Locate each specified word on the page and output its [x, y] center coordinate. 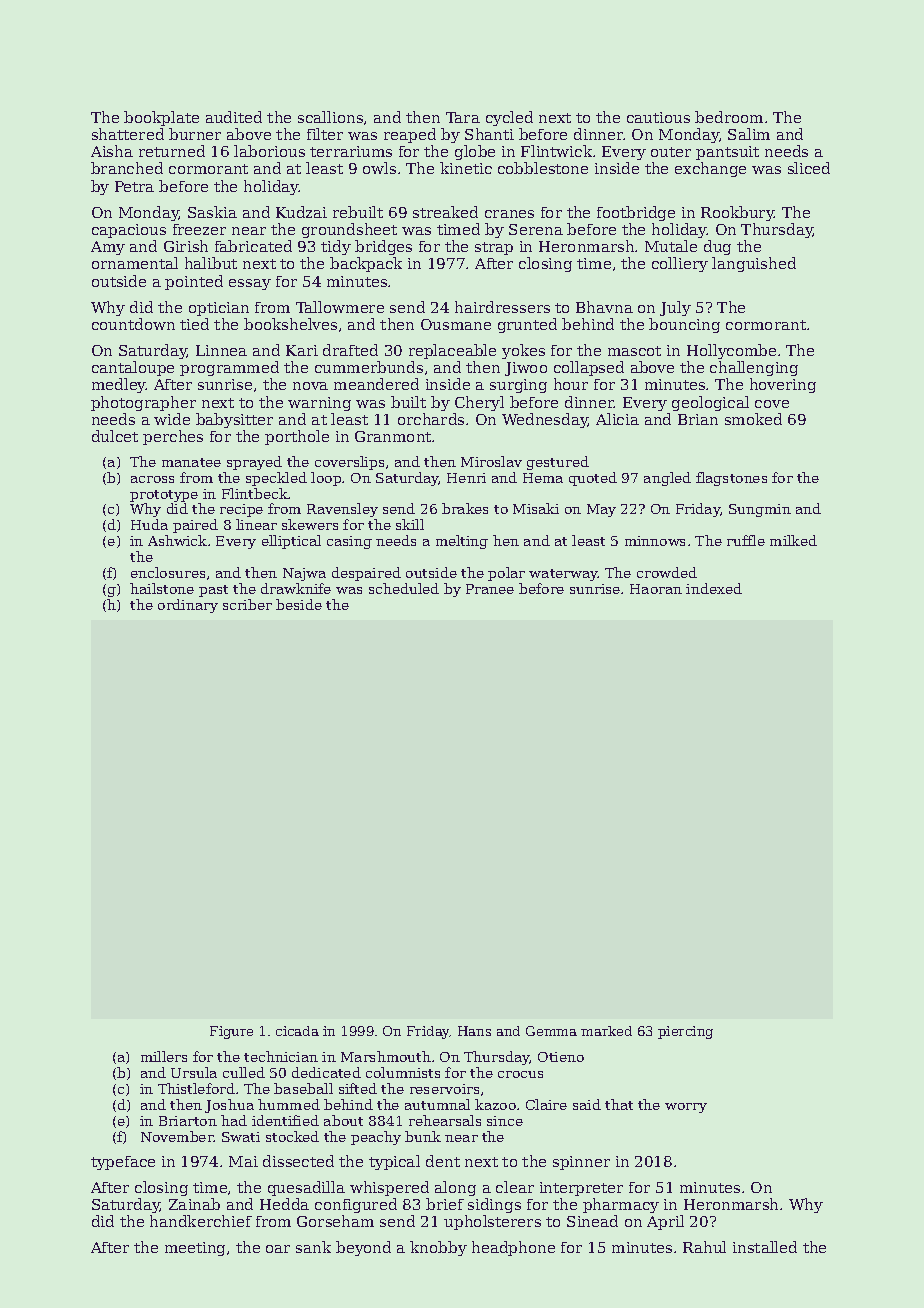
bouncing [684, 325]
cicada [297, 1031]
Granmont [394, 436]
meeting [195, 1249]
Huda [149, 524]
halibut [211, 263]
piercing [685, 1032]
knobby [438, 1248]
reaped [410, 135]
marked [606, 1031]
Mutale [671, 246]
